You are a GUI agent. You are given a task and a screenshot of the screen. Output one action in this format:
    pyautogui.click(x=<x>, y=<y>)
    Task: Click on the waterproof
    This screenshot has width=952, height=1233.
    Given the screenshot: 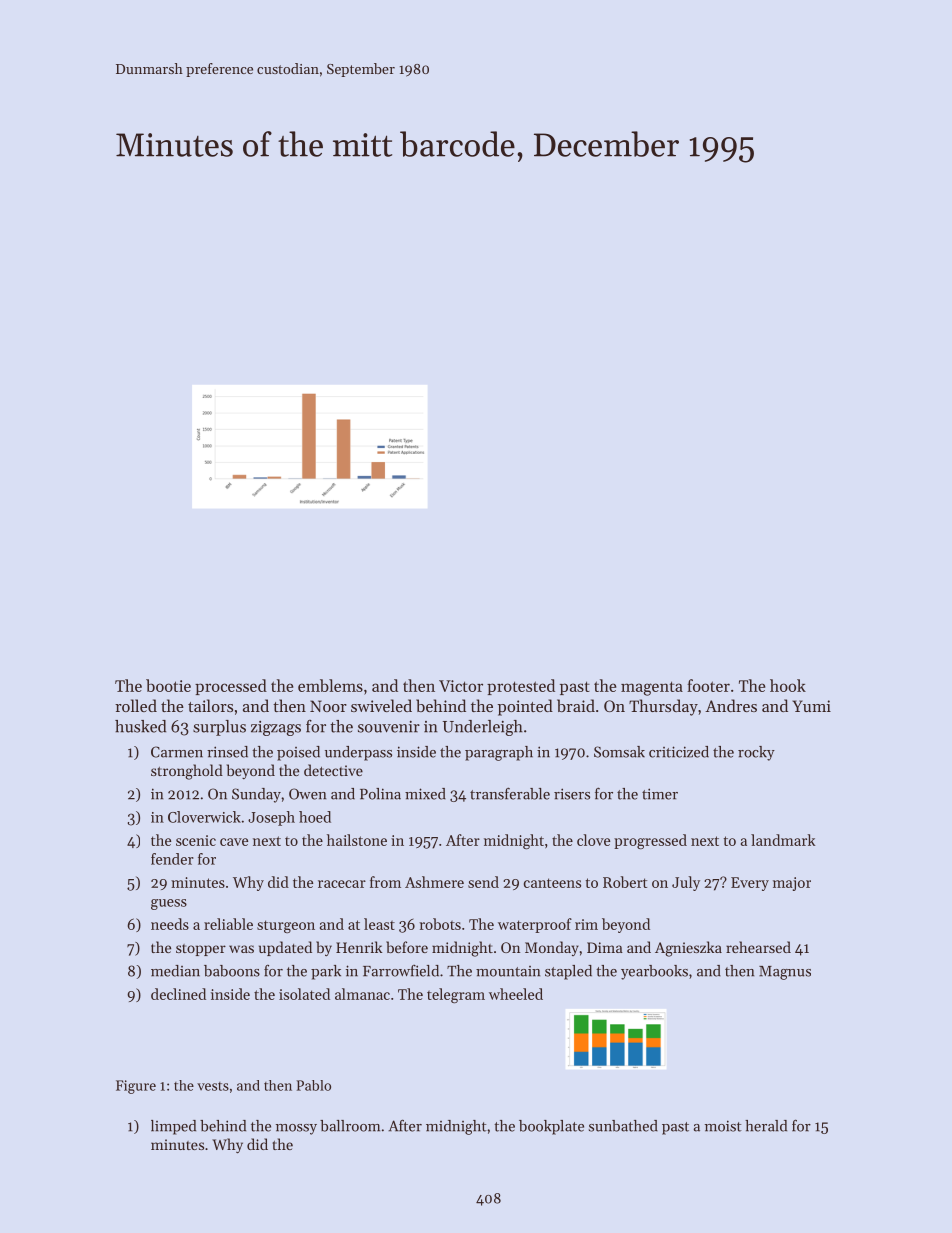 What is the action you would take?
    pyautogui.click(x=535, y=925)
